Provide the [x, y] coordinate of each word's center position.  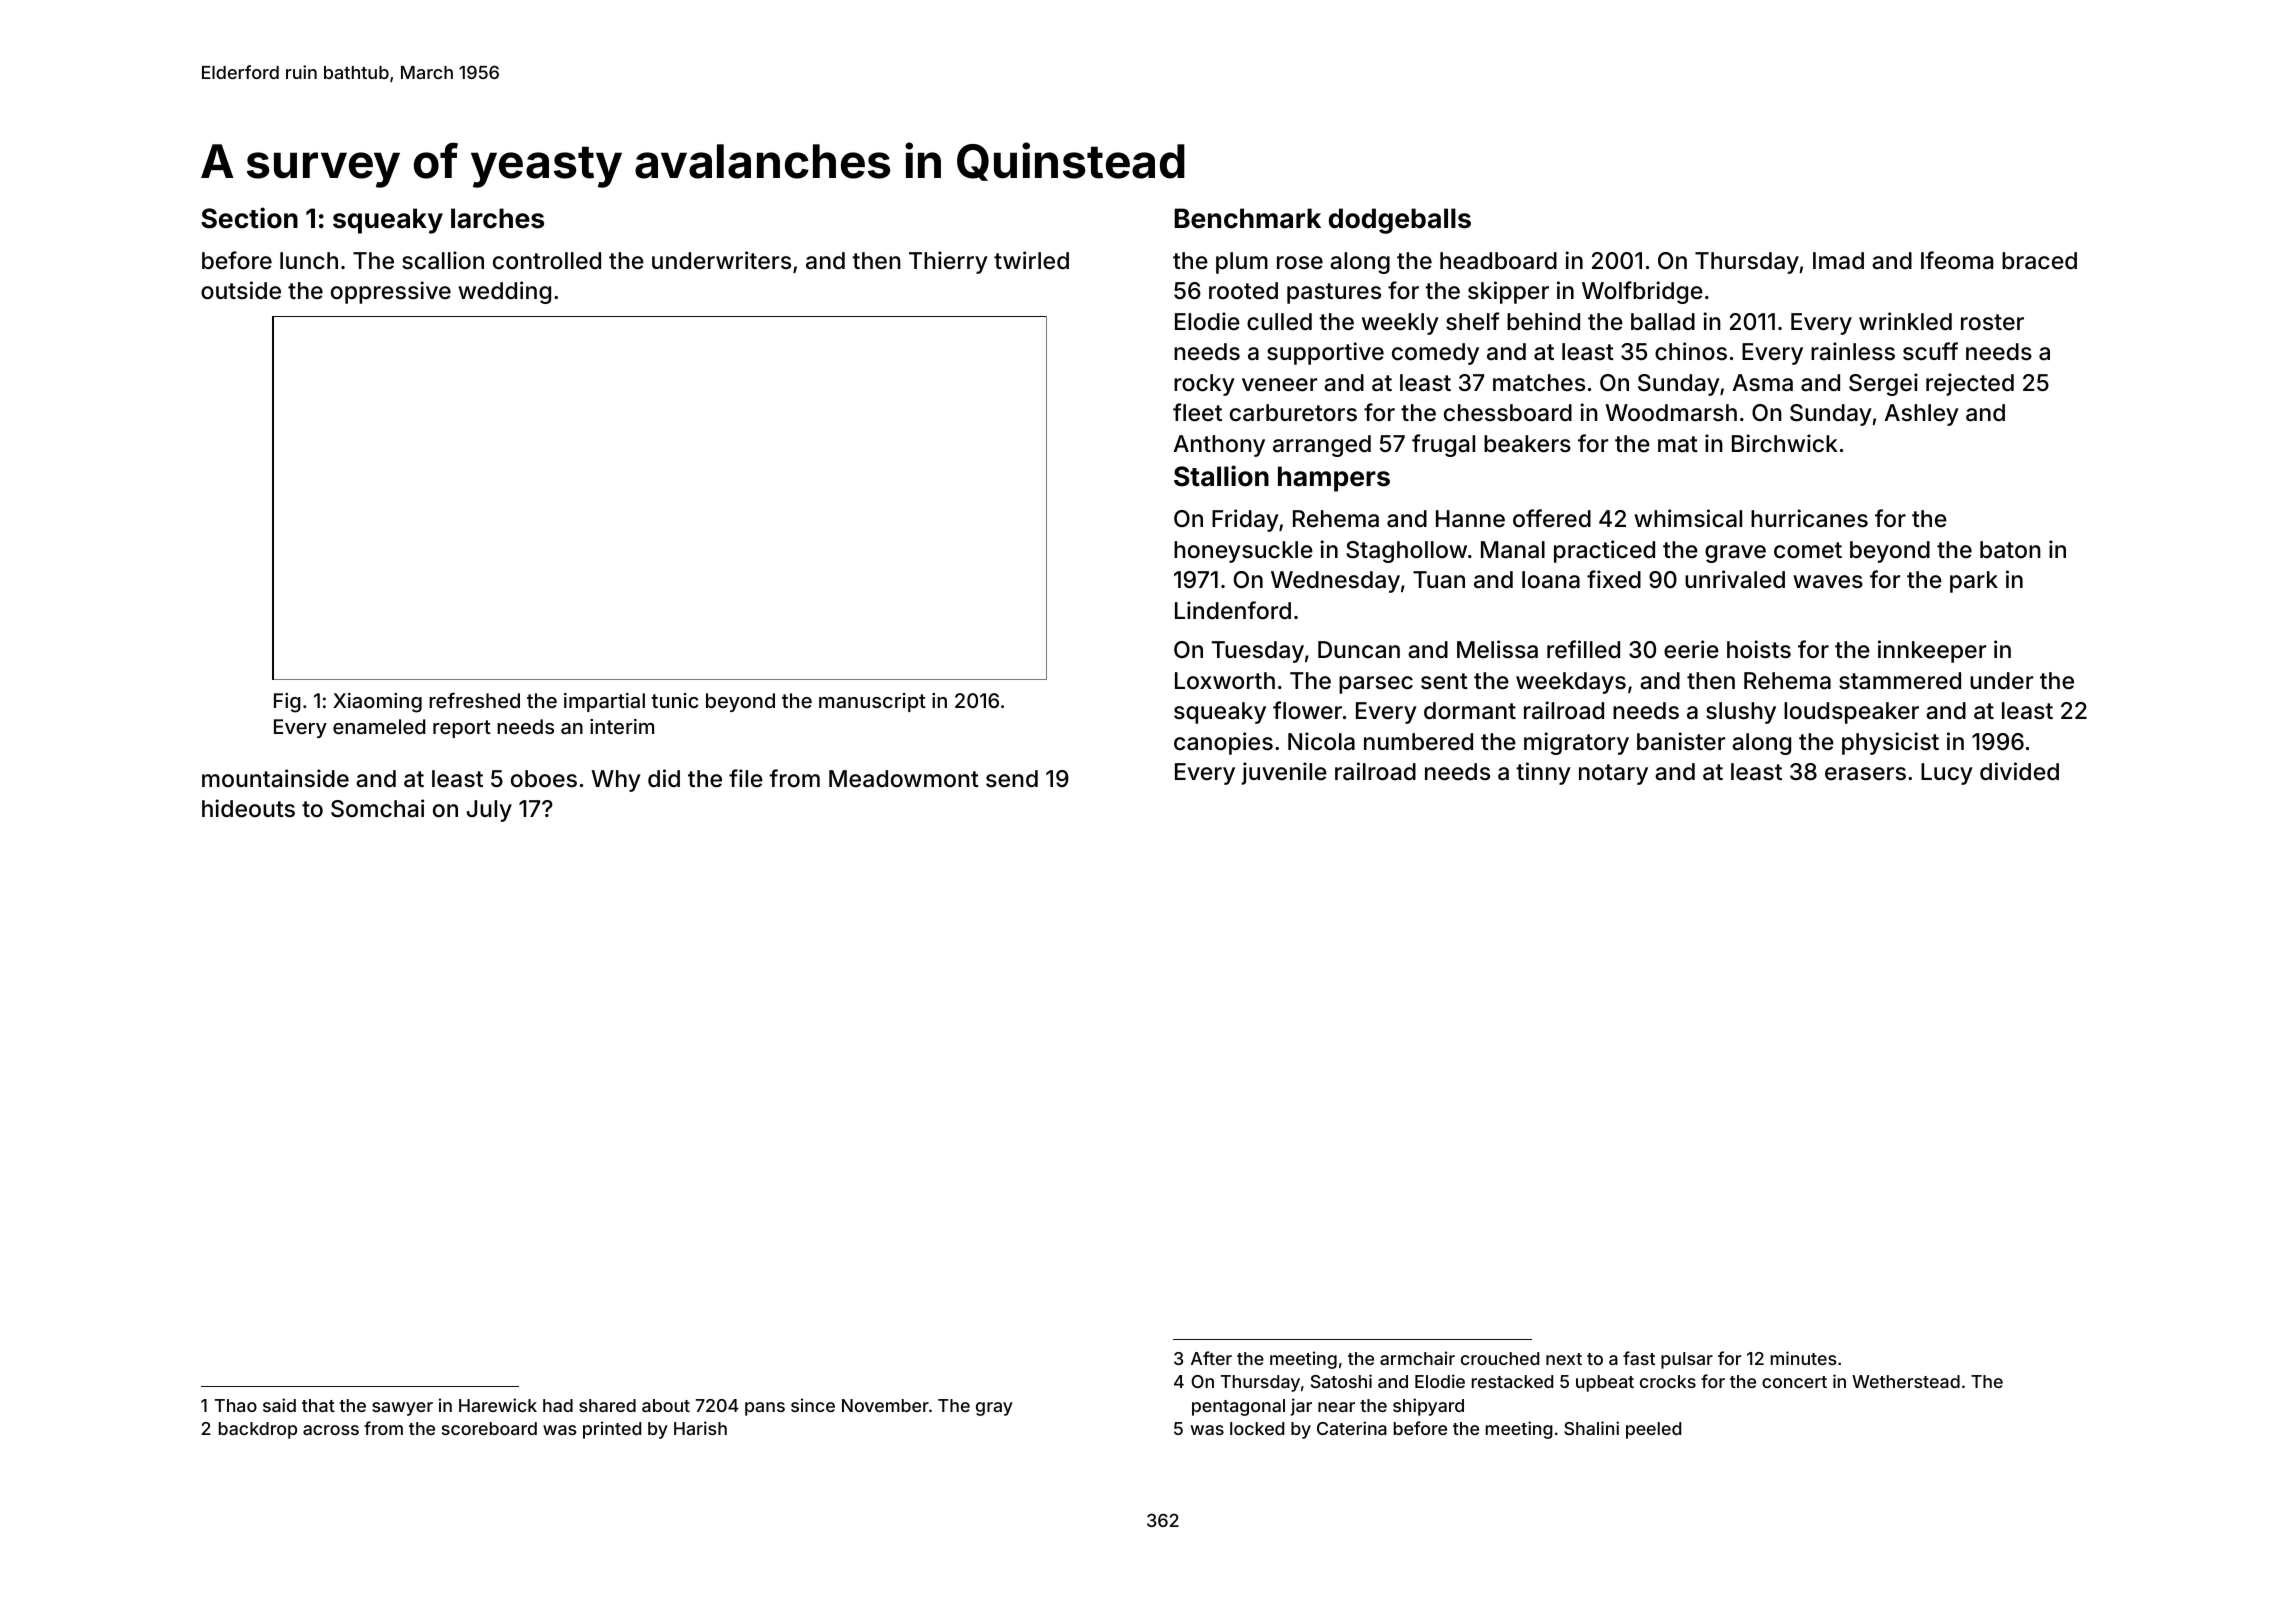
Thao [236, 1405]
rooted [1243, 290]
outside [241, 290]
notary [1613, 774]
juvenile [1284, 773]
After [1211, 1358]
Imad [1838, 261]
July [489, 811]
